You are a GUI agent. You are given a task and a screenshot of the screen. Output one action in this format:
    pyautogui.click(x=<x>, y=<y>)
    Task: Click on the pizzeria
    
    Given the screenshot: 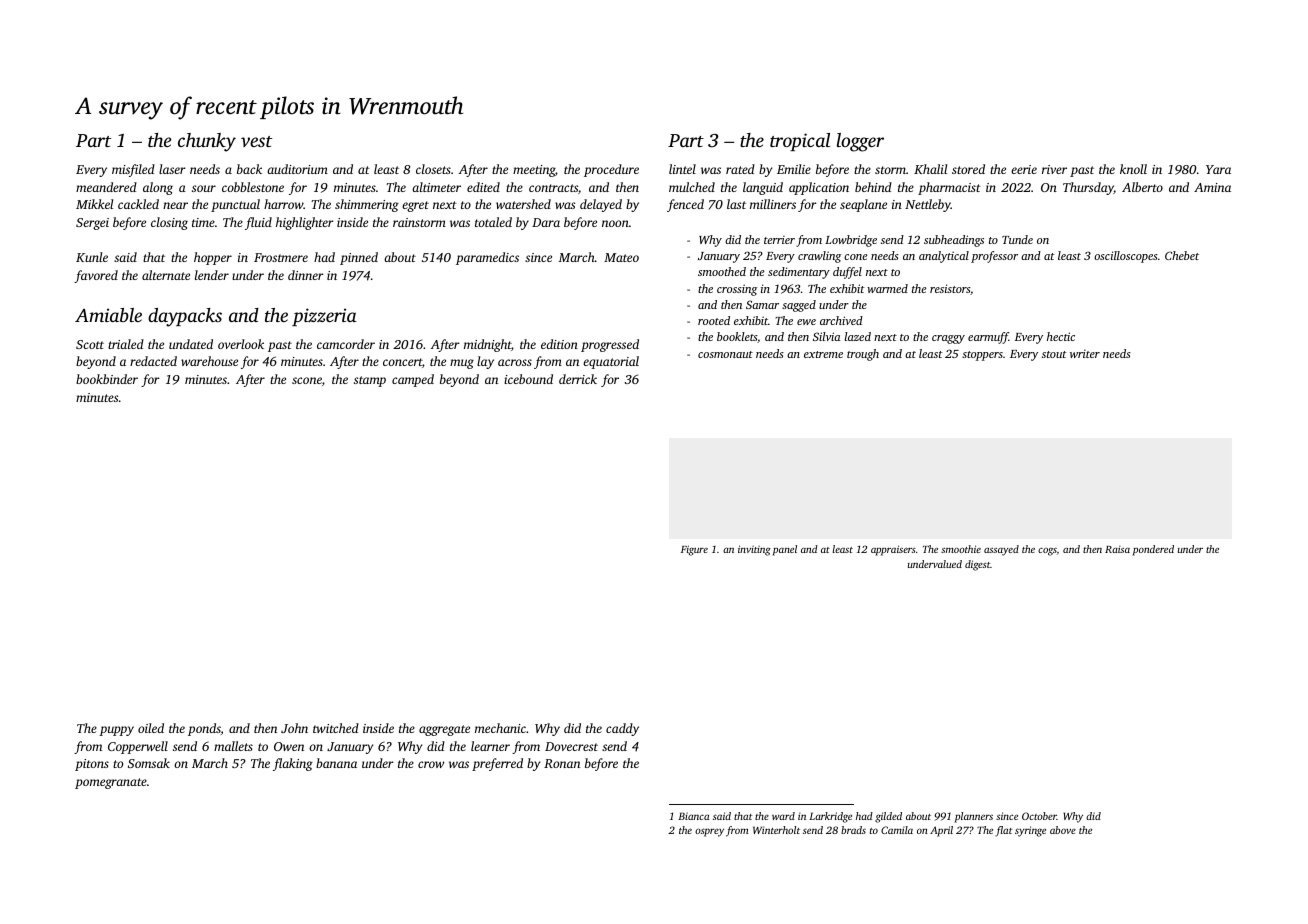 What is the action you would take?
    pyautogui.click(x=324, y=317)
